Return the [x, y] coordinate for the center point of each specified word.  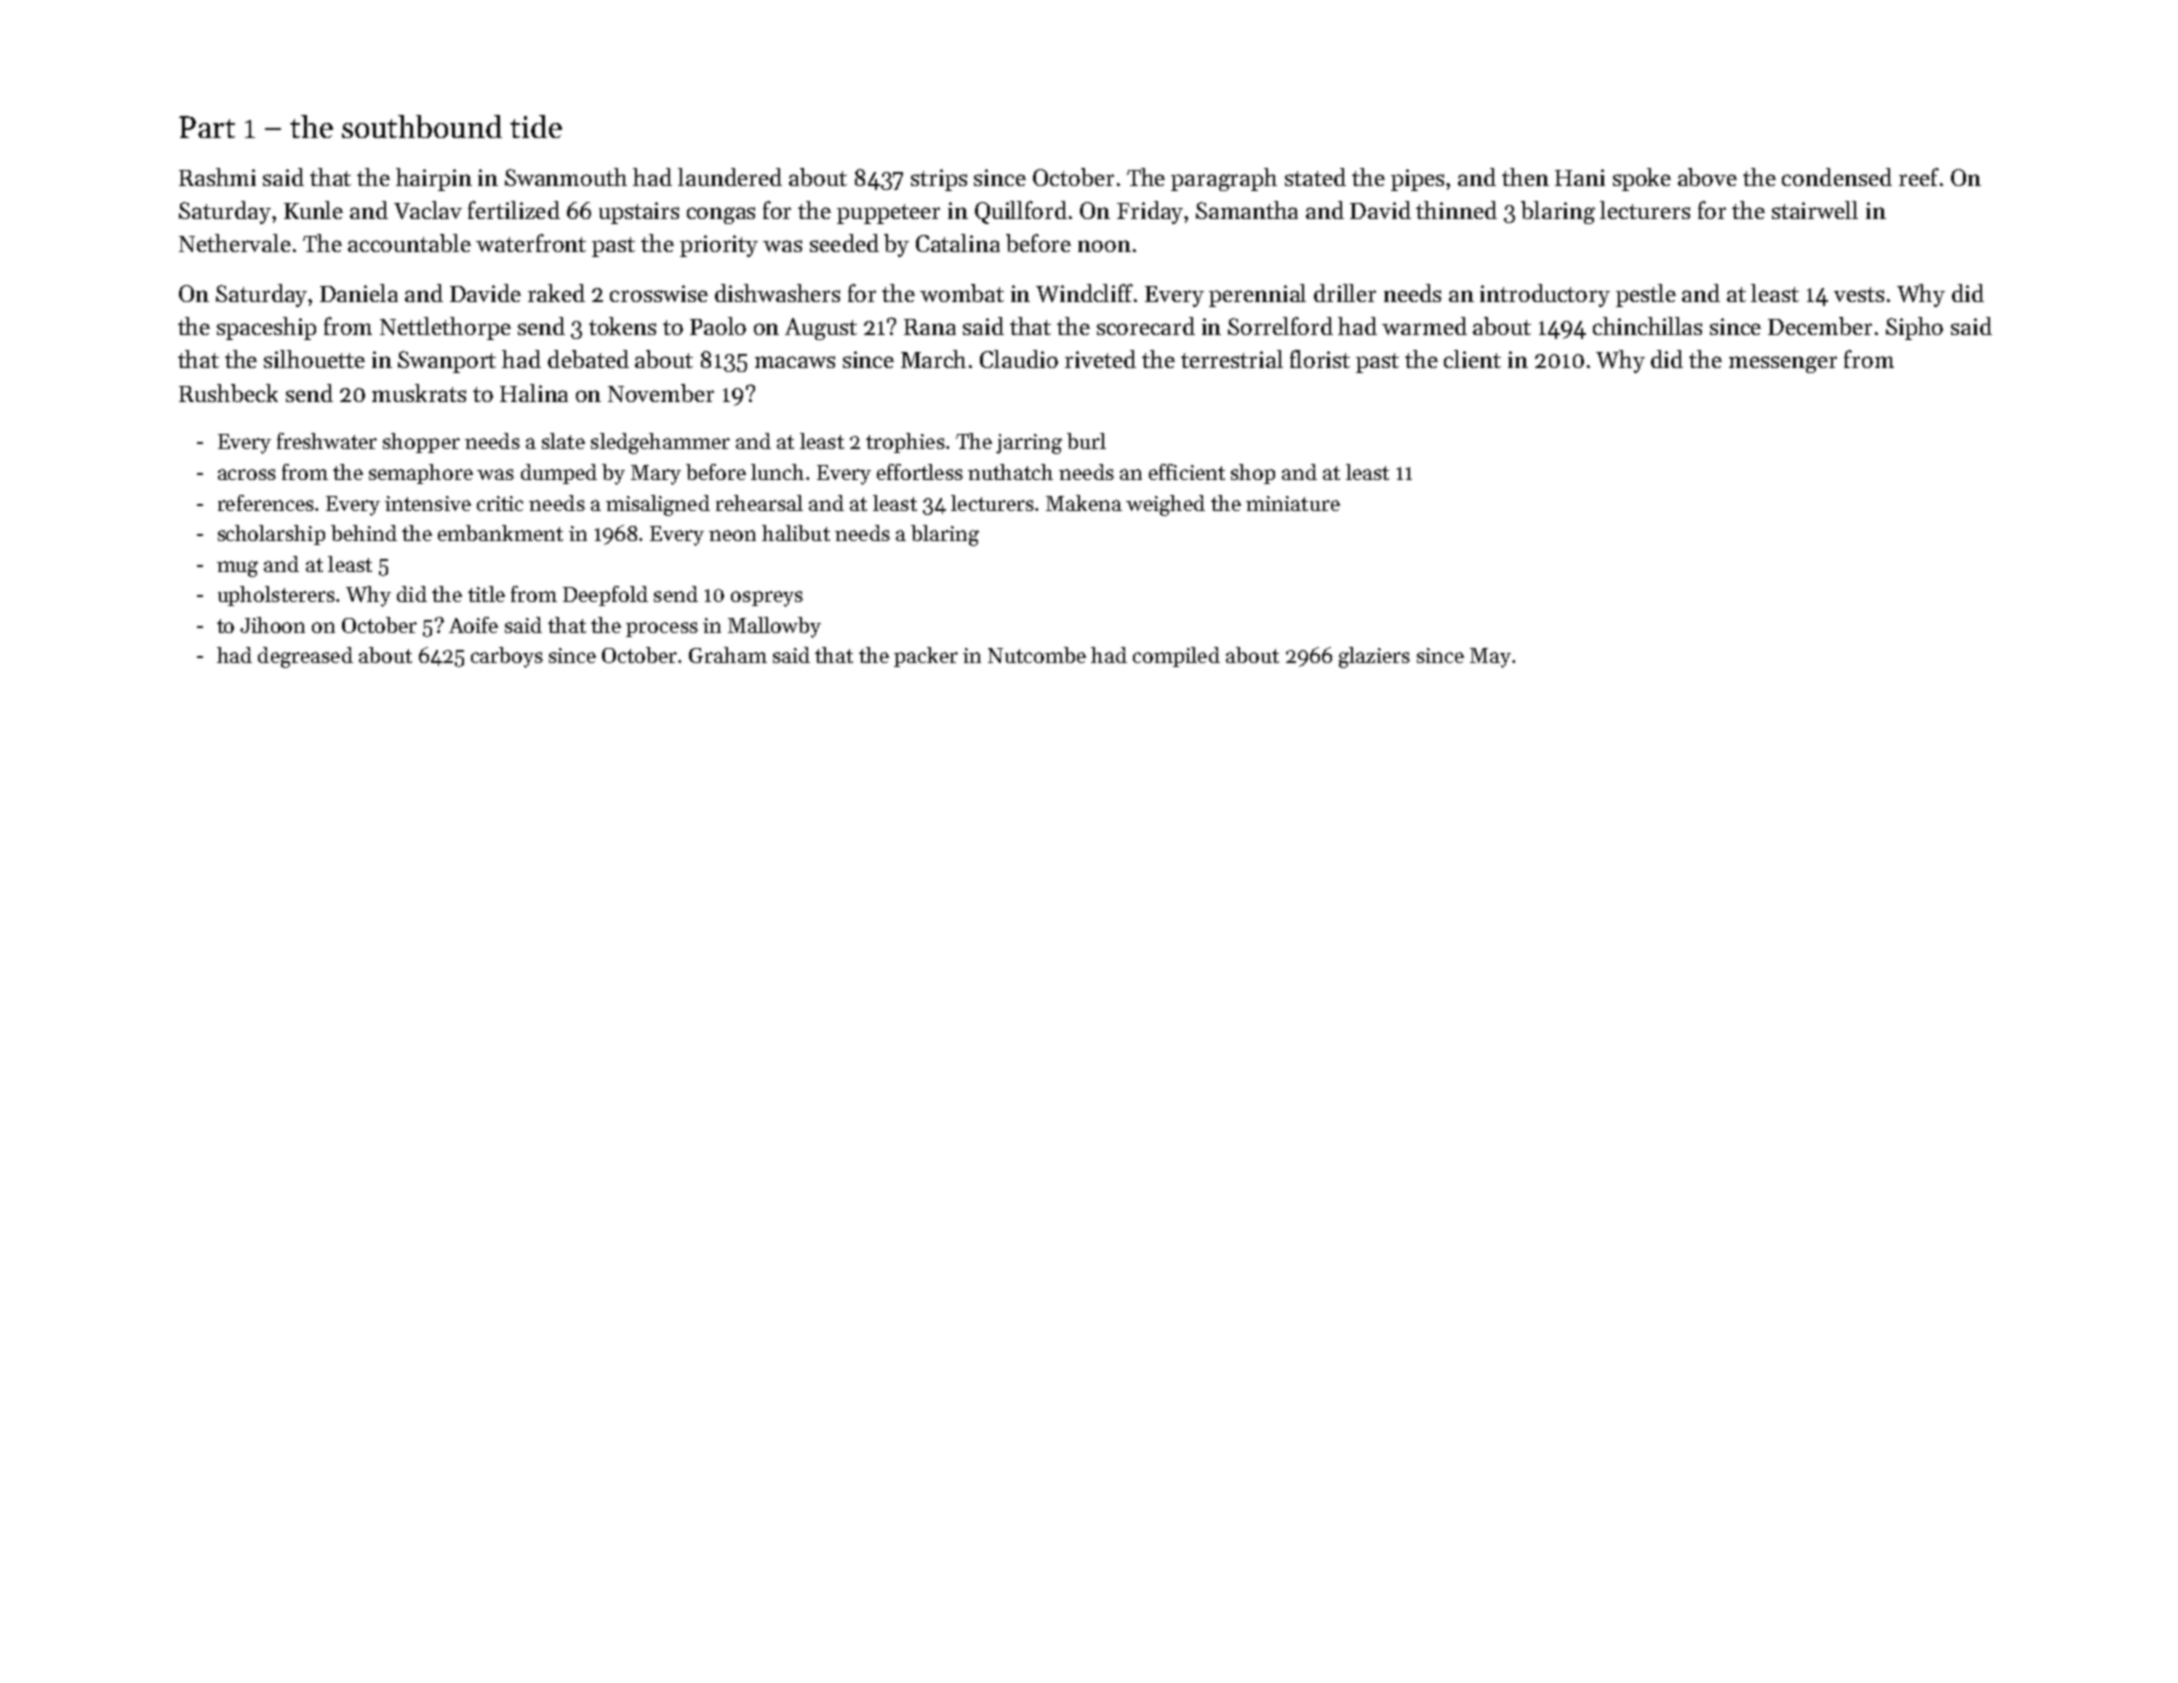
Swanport [447, 362]
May [1490, 658]
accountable [409, 243]
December [1820, 326]
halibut [796, 533]
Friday [1151, 212]
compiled [1176, 657]
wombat [962, 293]
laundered [730, 177]
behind [364, 533]
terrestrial [1232, 359]
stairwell [1815, 210]
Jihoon [272, 625]
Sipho [1914, 328]
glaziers [1374, 657]
